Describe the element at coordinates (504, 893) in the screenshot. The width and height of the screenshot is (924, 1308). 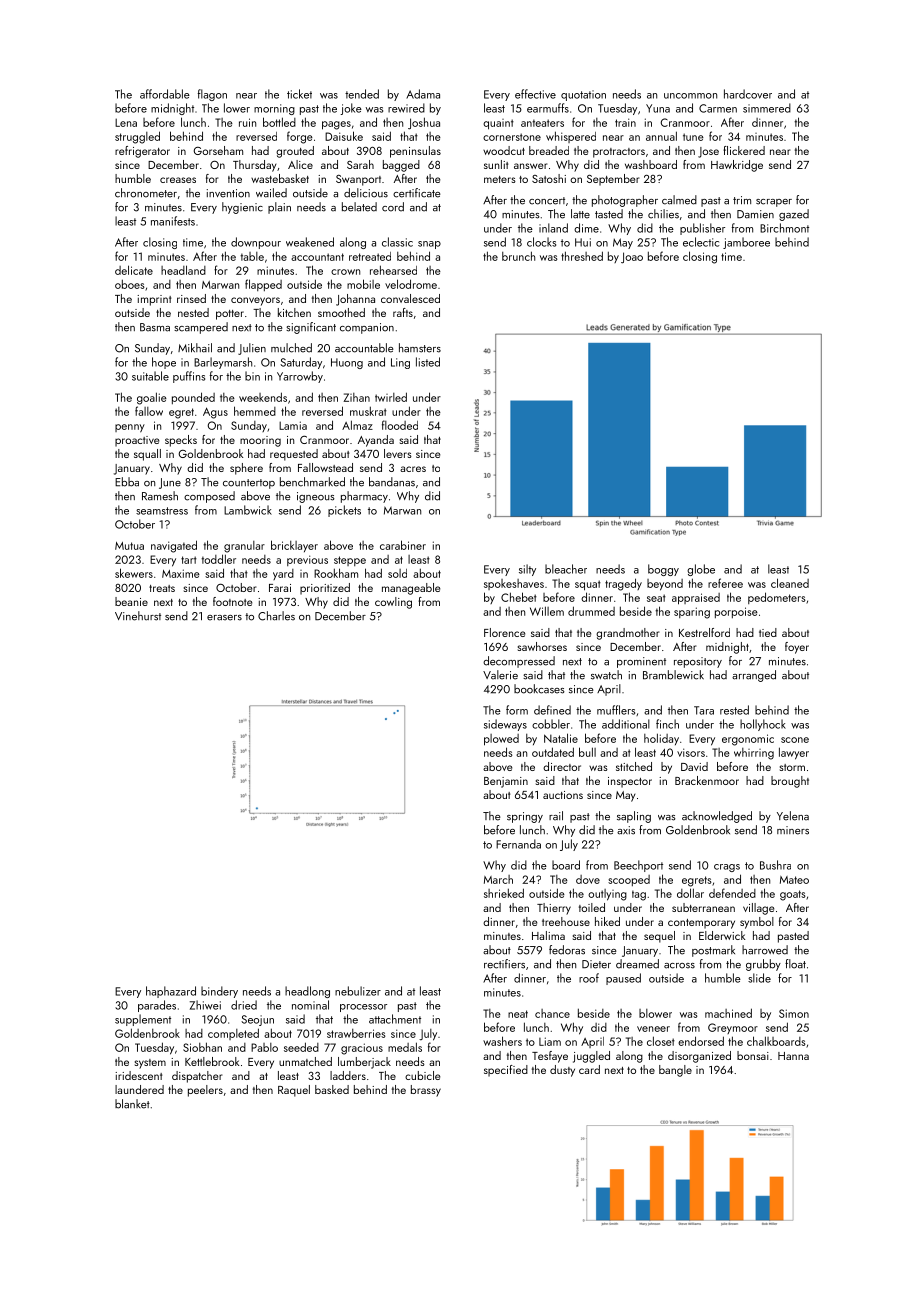
I see `shrieked` at that location.
